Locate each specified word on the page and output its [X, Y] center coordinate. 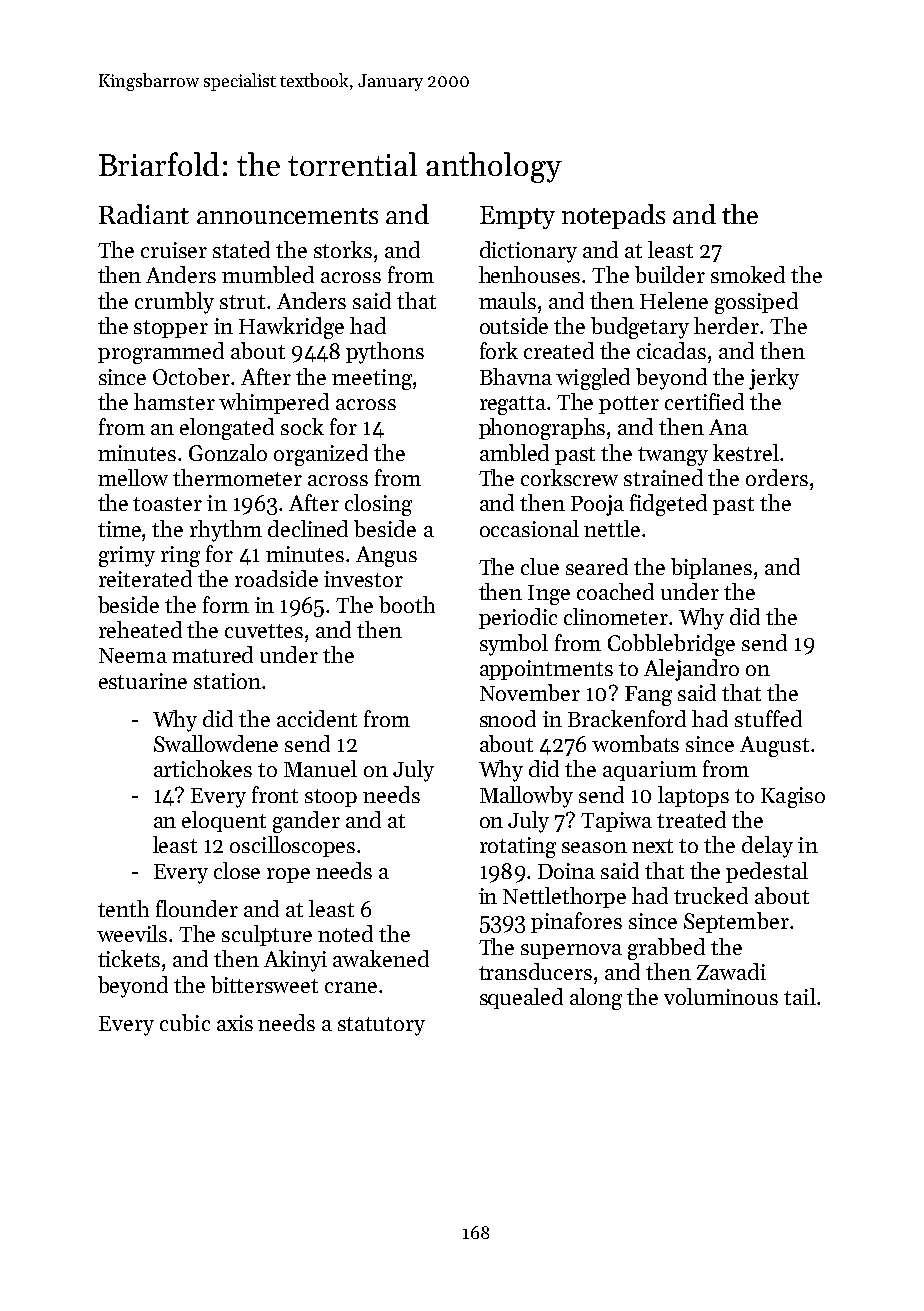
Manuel [320, 768]
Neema [133, 655]
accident [317, 718]
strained [663, 477]
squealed [521, 998]
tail [800, 996]
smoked [748, 274]
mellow [133, 477]
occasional [529, 528]
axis [235, 1023]
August [774, 746]
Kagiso [793, 797]
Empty [517, 217]
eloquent [224, 821]
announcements [287, 216]
